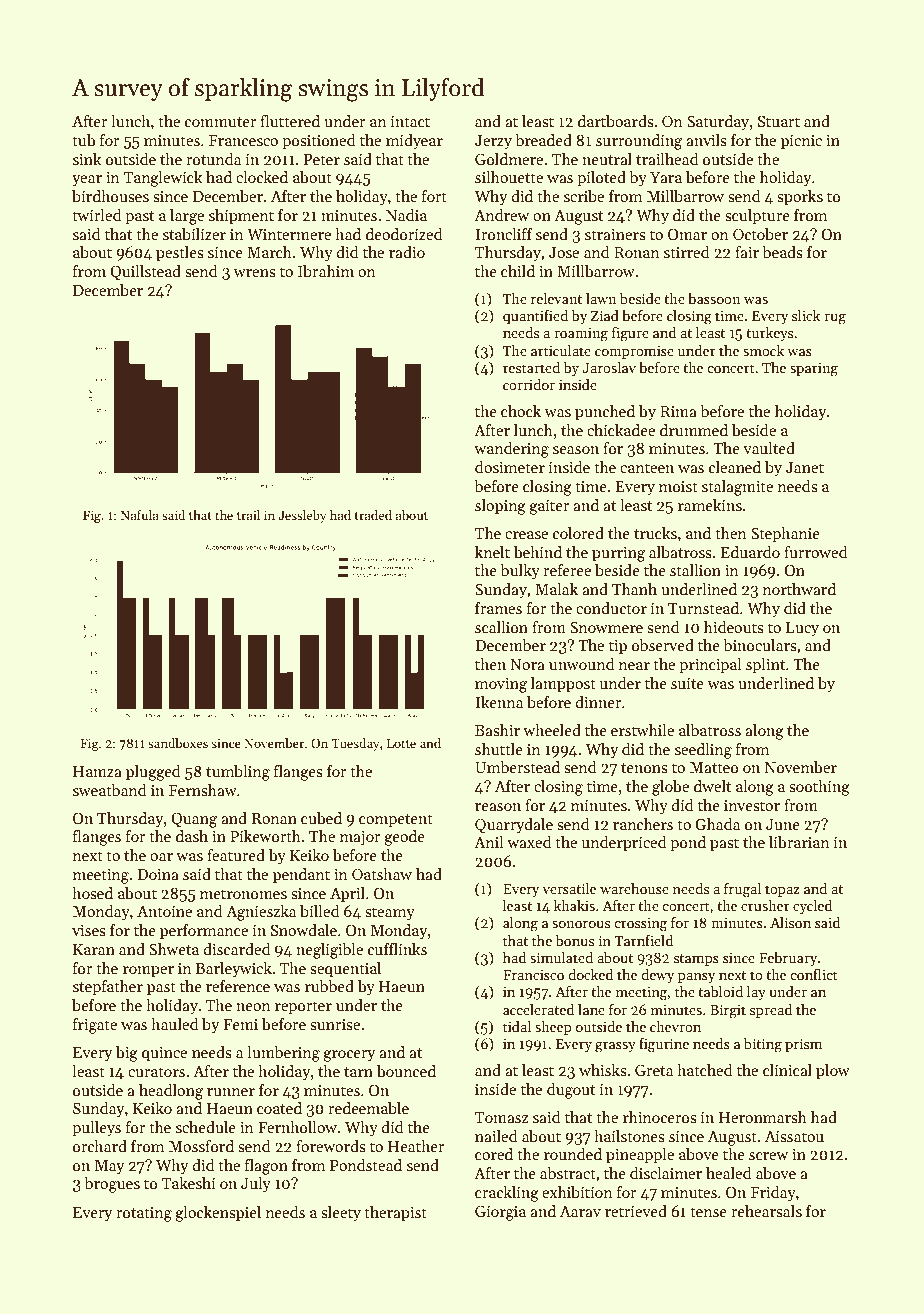 The image size is (924, 1314). What do you see at coordinates (410, 121) in the page?
I see `intact` at bounding box center [410, 121].
